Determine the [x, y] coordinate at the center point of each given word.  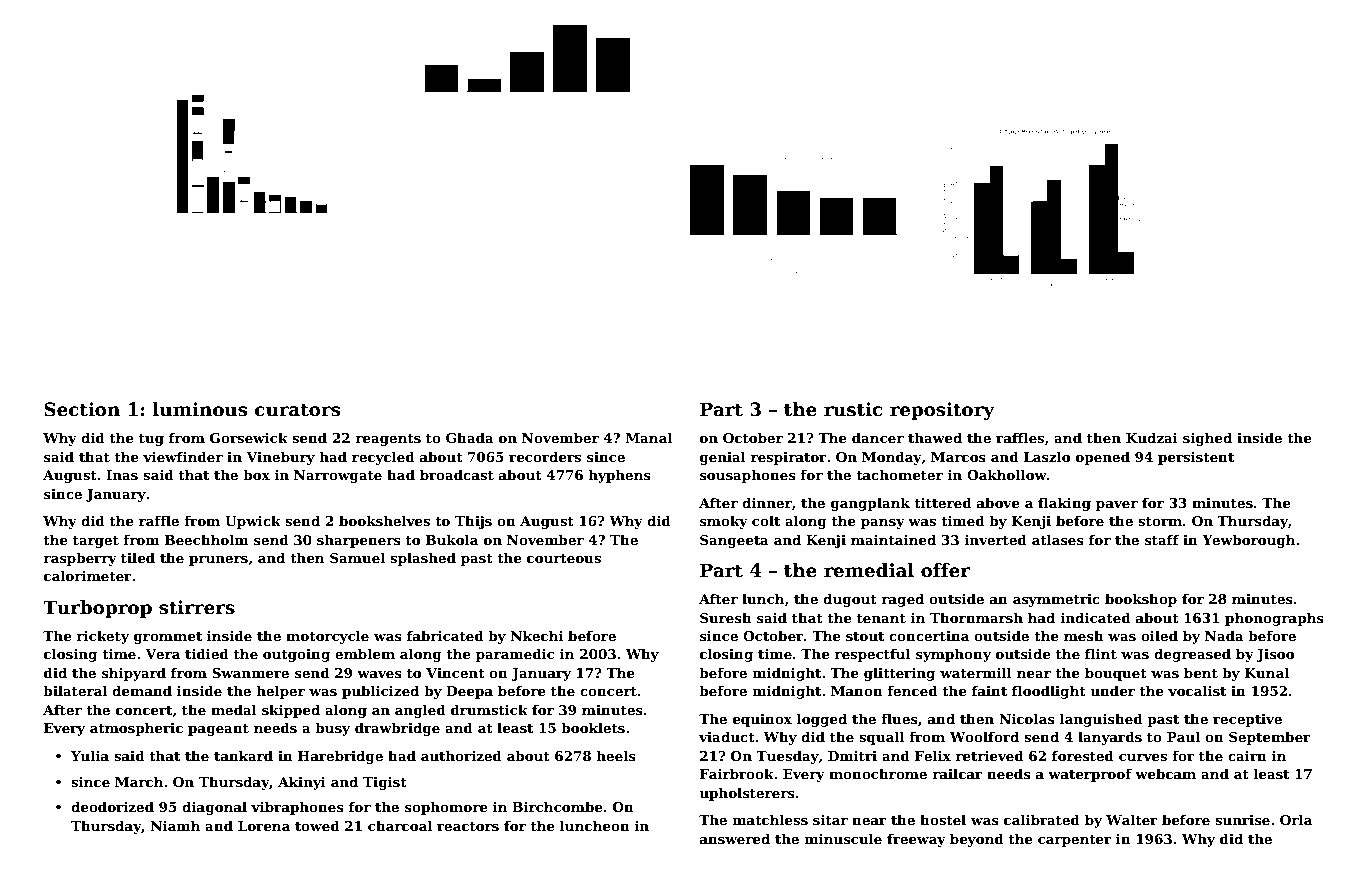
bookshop [1141, 600]
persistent [1196, 458]
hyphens [620, 476]
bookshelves [384, 520]
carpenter [1075, 841]
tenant [881, 618]
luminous [200, 409]
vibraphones [297, 808]
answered [735, 838]
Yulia [90, 755]
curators [298, 410]
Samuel [357, 557]
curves [1143, 757]
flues [899, 718]
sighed [1207, 439]
